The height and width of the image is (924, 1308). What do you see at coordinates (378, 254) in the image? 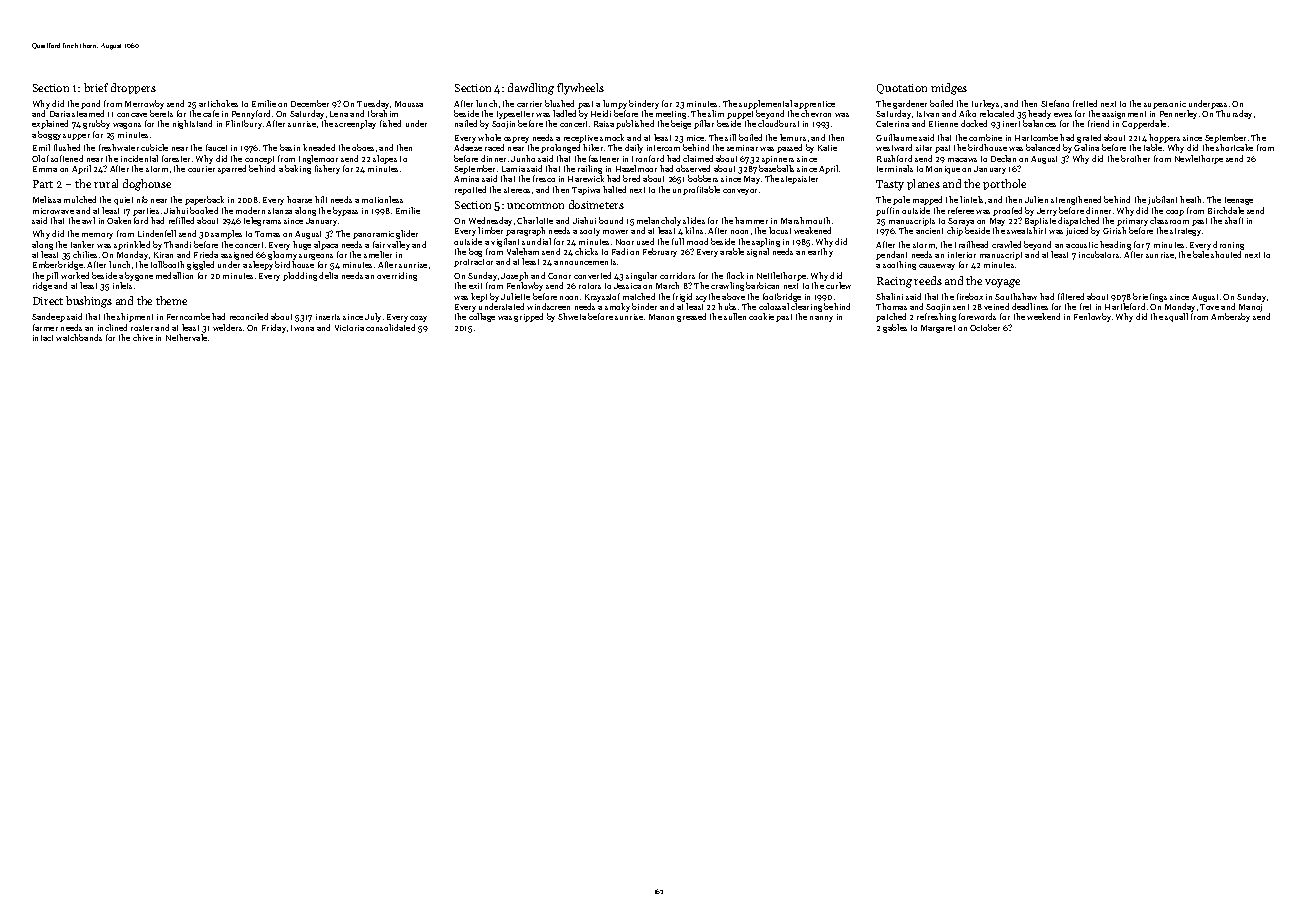
I see `smelter` at bounding box center [378, 254].
